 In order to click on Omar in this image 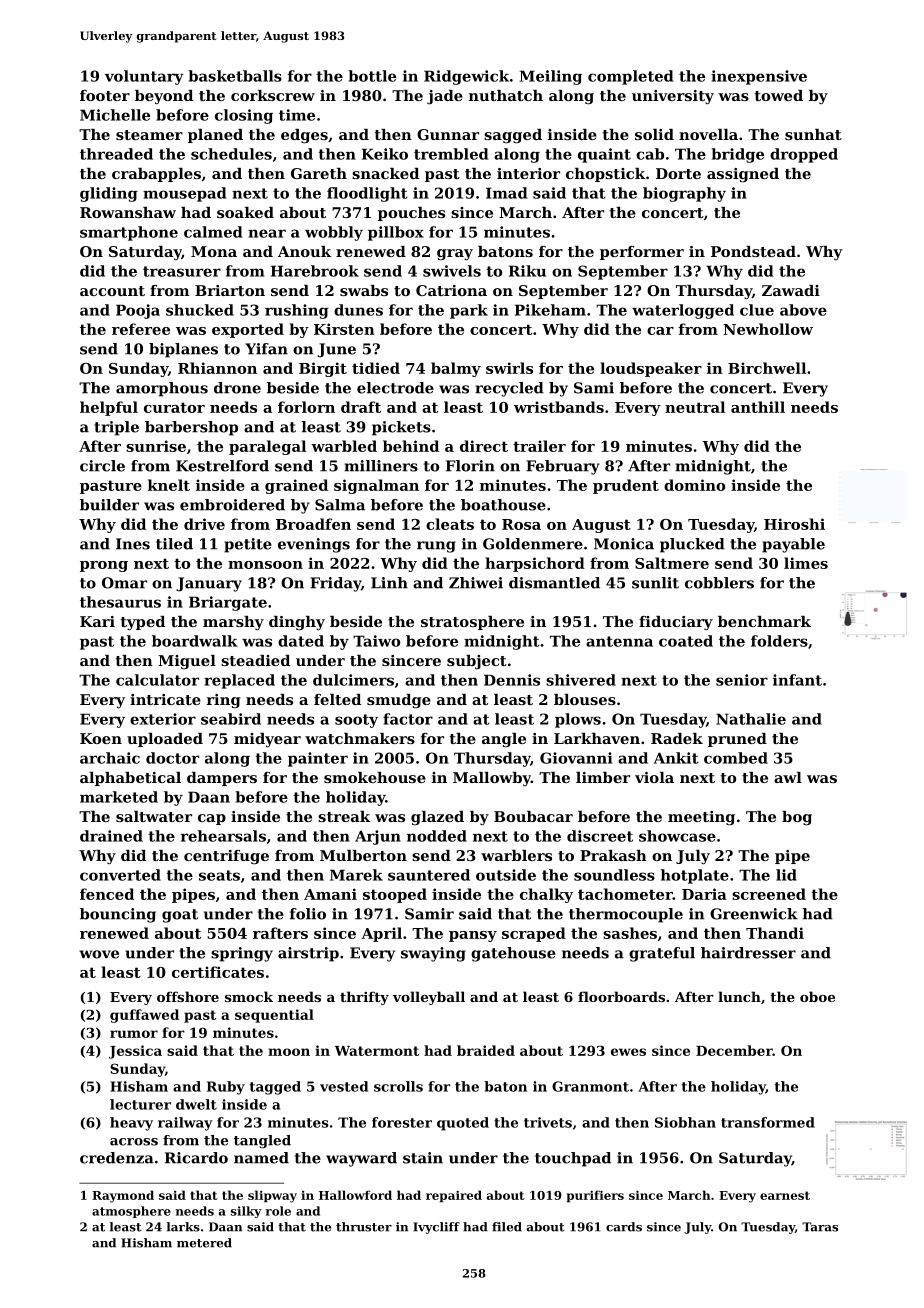, I will do `click(124, 583)`.
